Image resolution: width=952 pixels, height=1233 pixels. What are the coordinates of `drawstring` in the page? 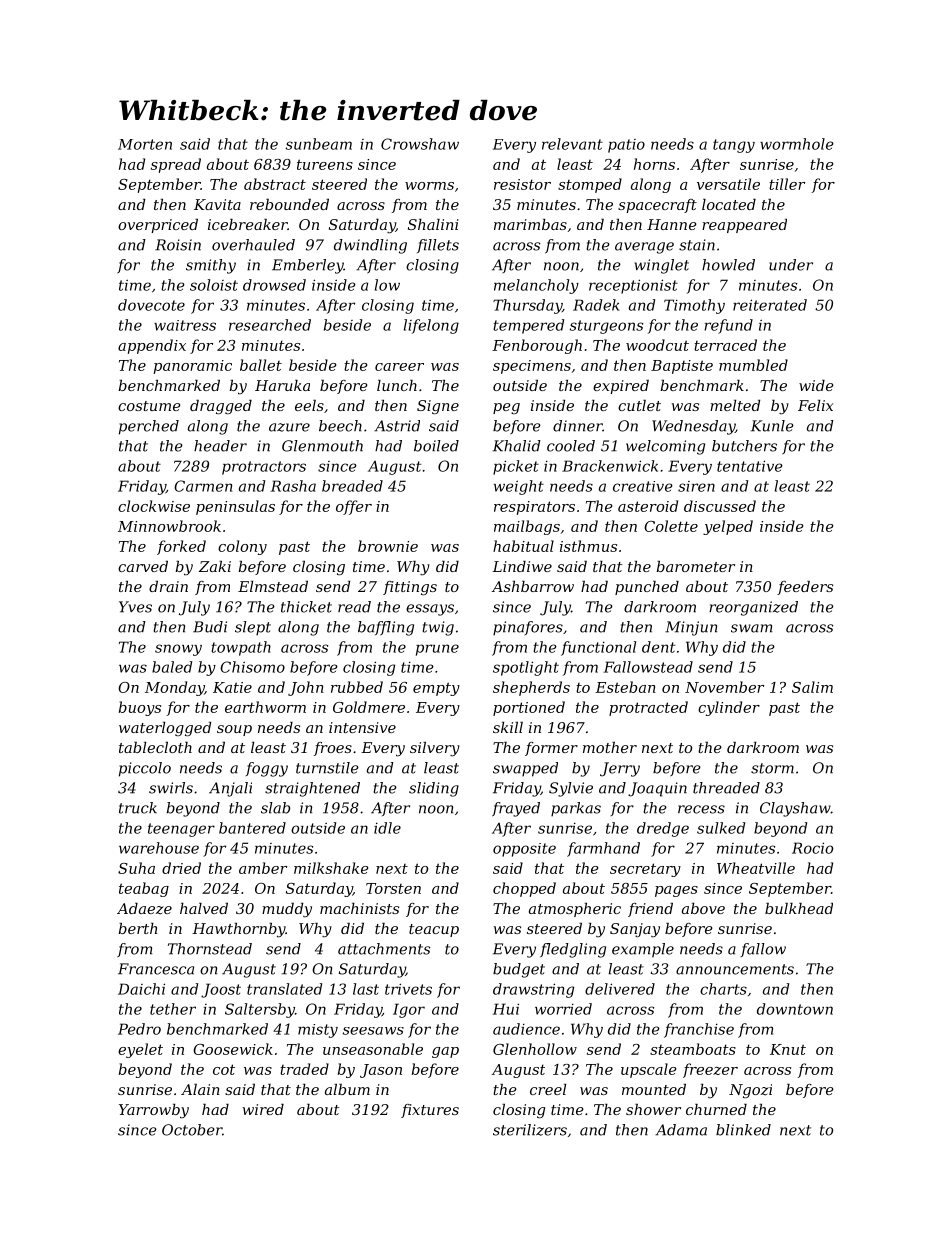 It's located at (533, 990).
